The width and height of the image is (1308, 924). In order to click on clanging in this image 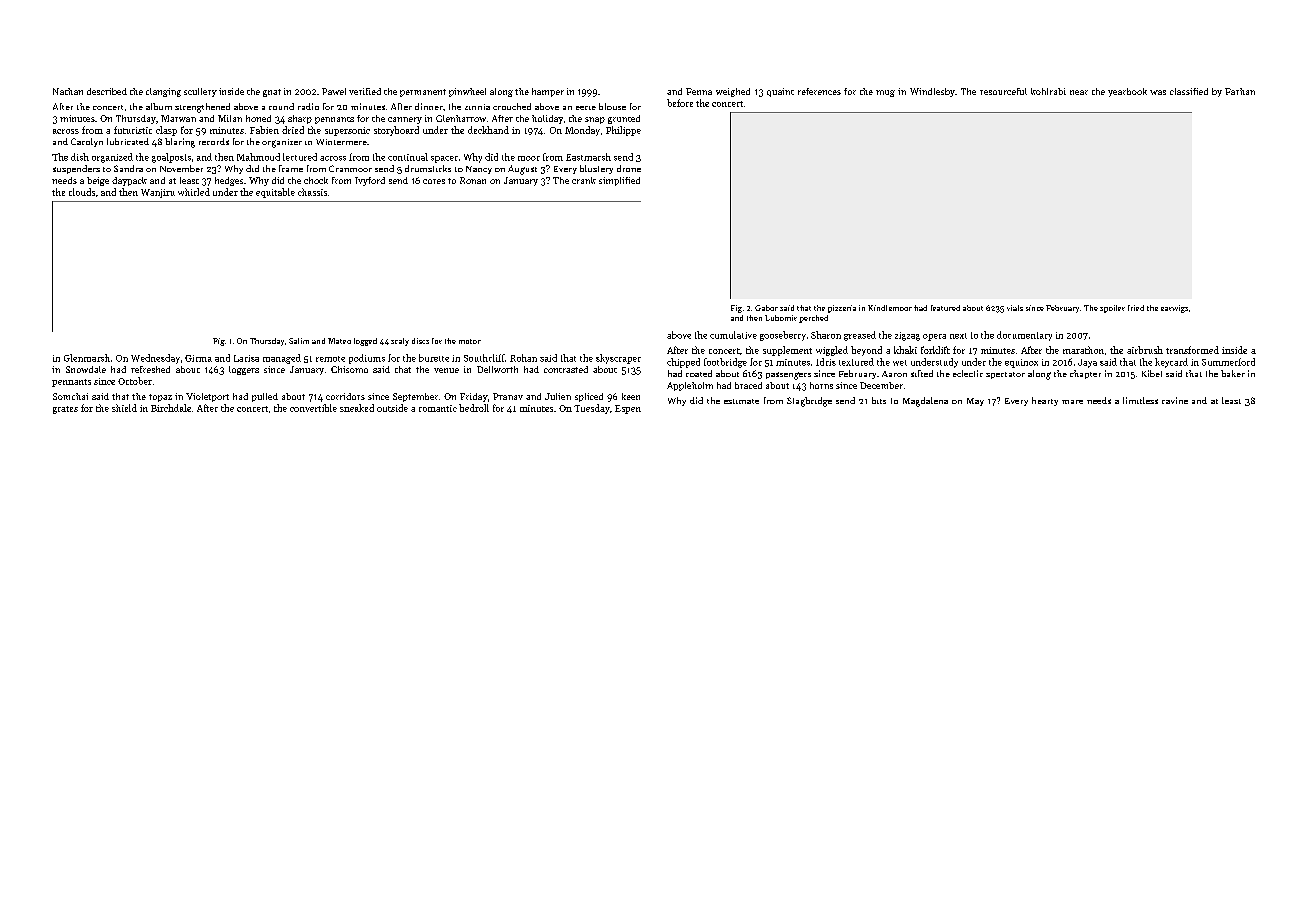, I will do `click(163, 92)`.
